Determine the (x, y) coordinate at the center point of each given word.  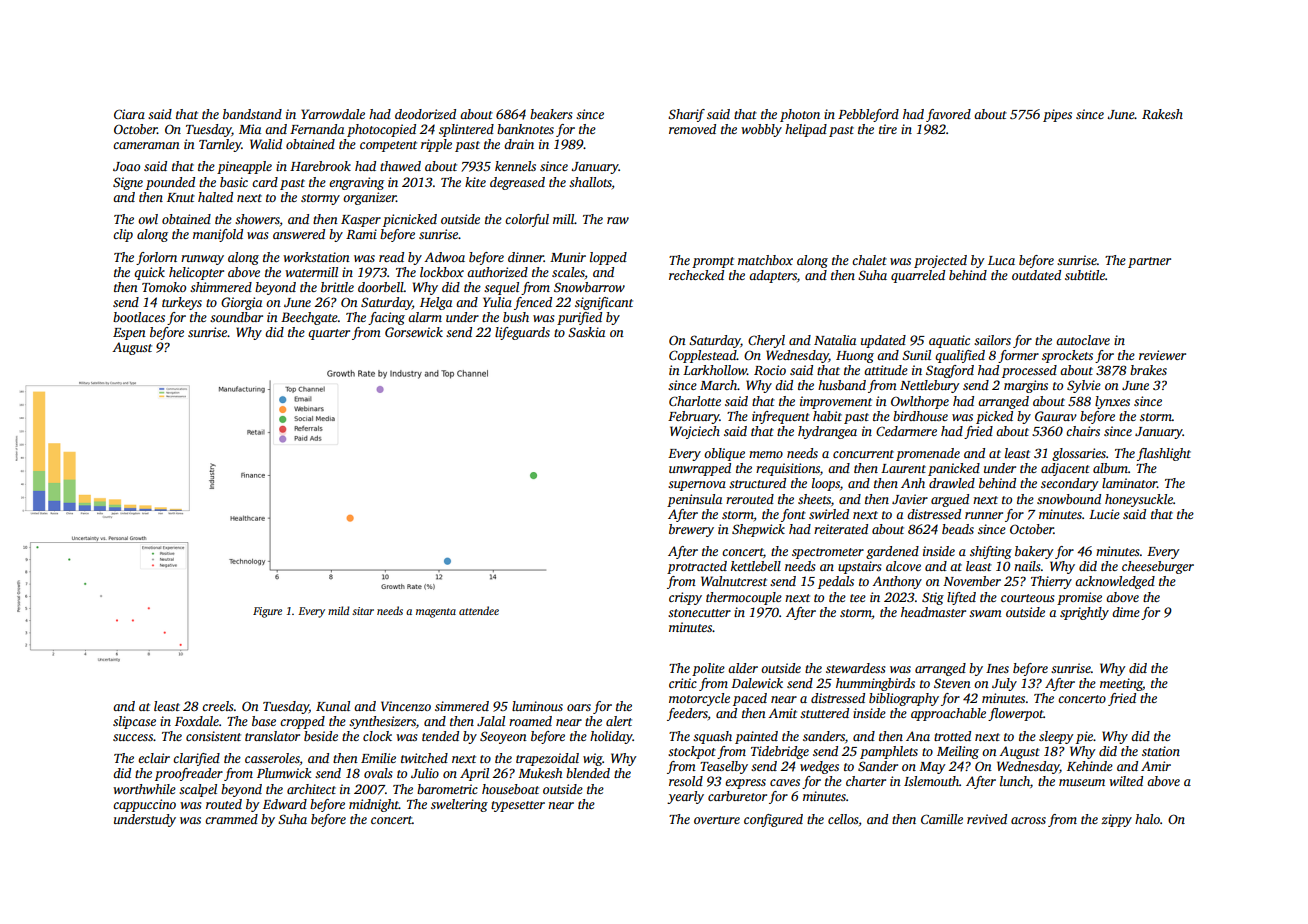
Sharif (686, 115)
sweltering (459, 805)
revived (987, 819)
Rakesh (1162, 114)
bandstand (252, 114)
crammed (231, 819)
